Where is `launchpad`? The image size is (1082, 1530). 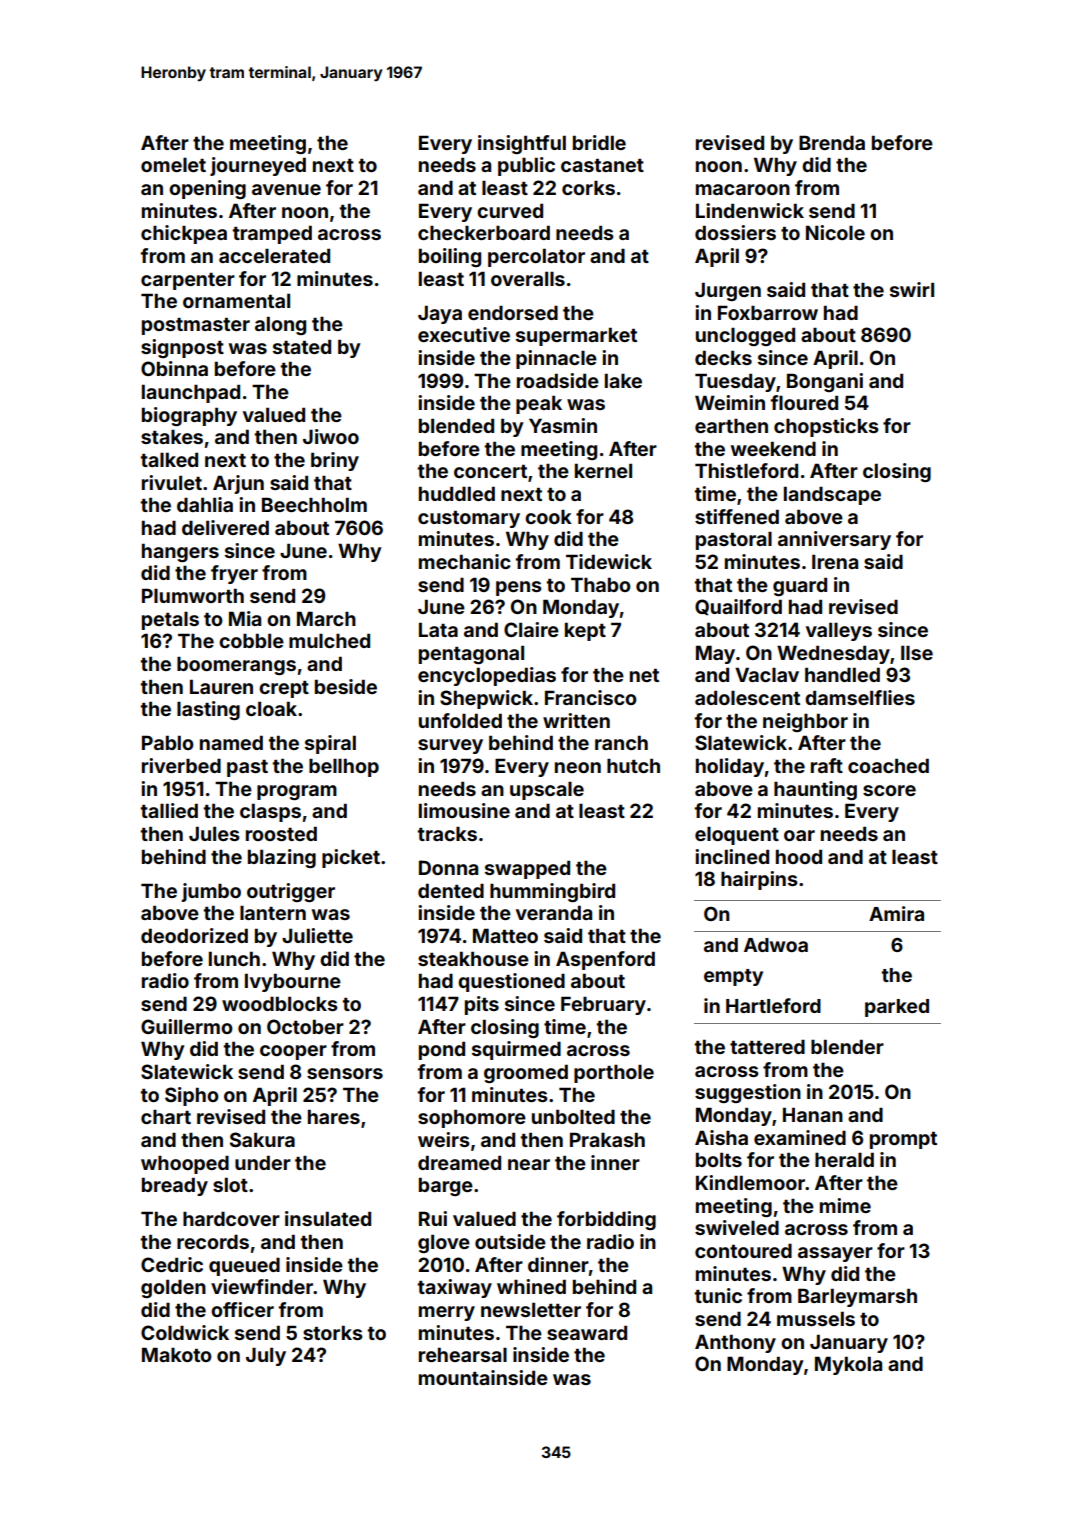 launchpad is located at coordinates (191, 393).
